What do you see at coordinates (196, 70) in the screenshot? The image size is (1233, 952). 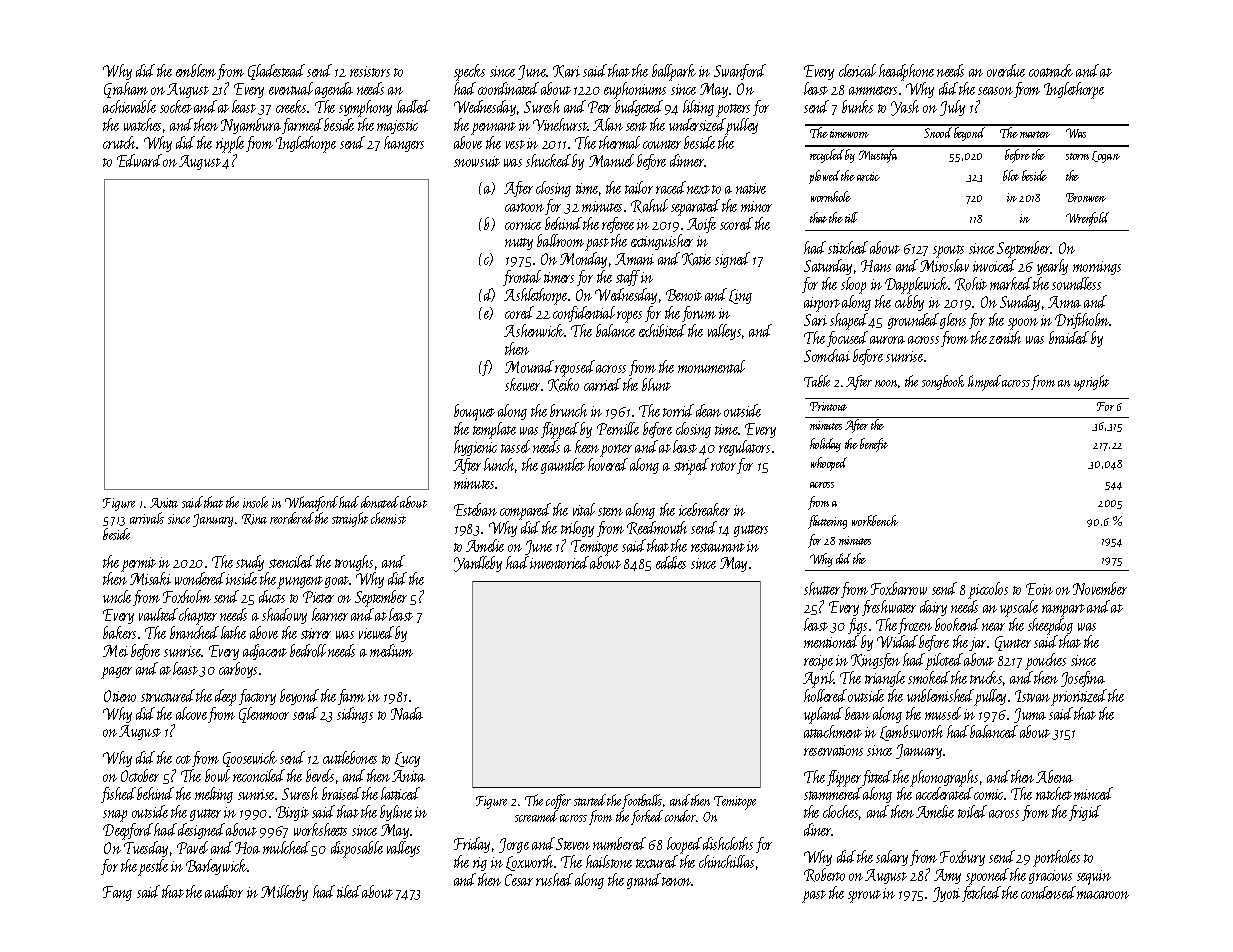 I see `emblem` at bounding box center [196, 70].
